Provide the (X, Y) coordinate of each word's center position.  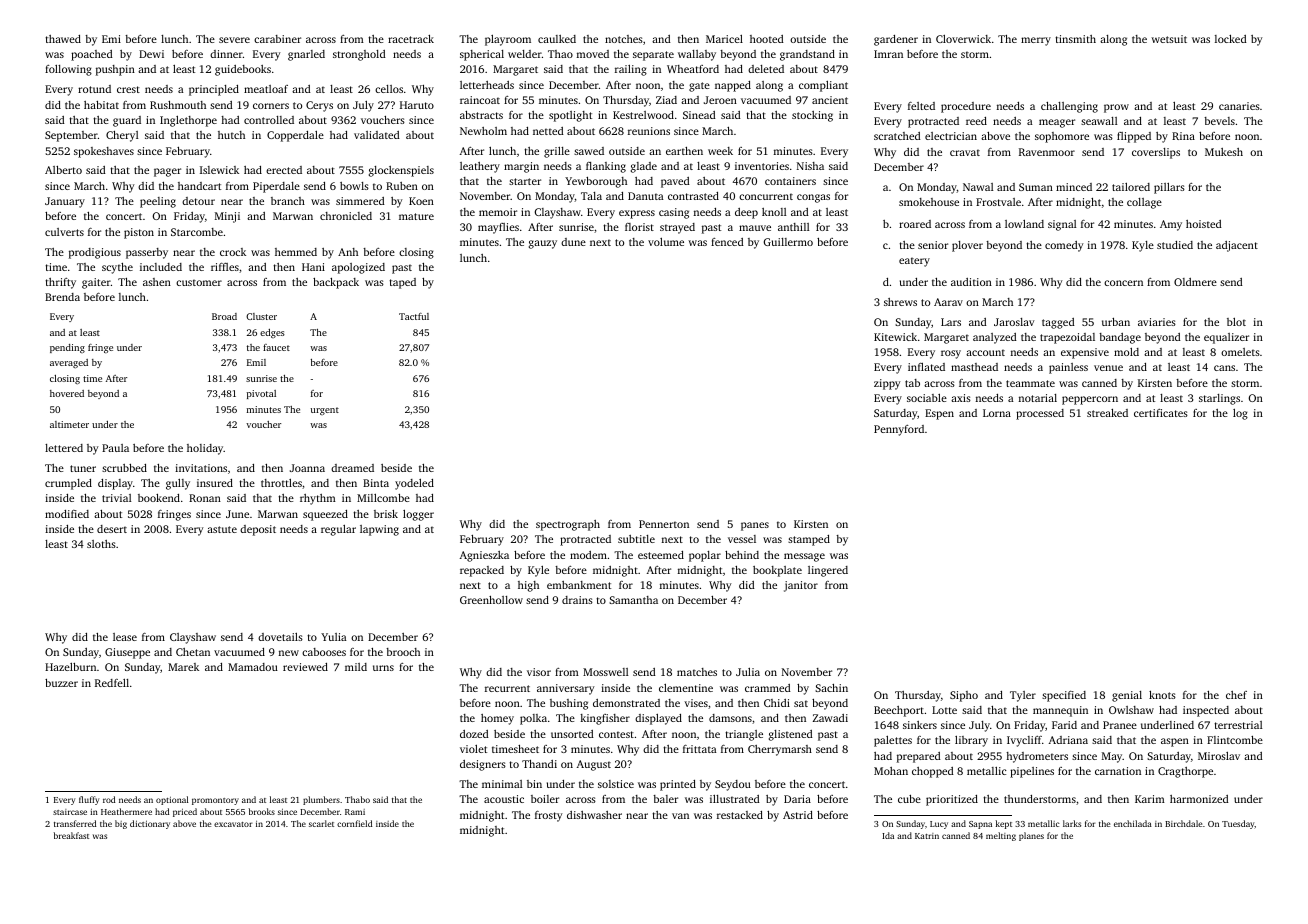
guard (127, 121)
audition (971, 282)
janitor (801, 586)
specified (1064, 696)
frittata (700, 749)
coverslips (1156, 153)
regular (338, 530)
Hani (313, 267)
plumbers (321, 800)
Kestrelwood (643, 115)
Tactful (414, 316)
